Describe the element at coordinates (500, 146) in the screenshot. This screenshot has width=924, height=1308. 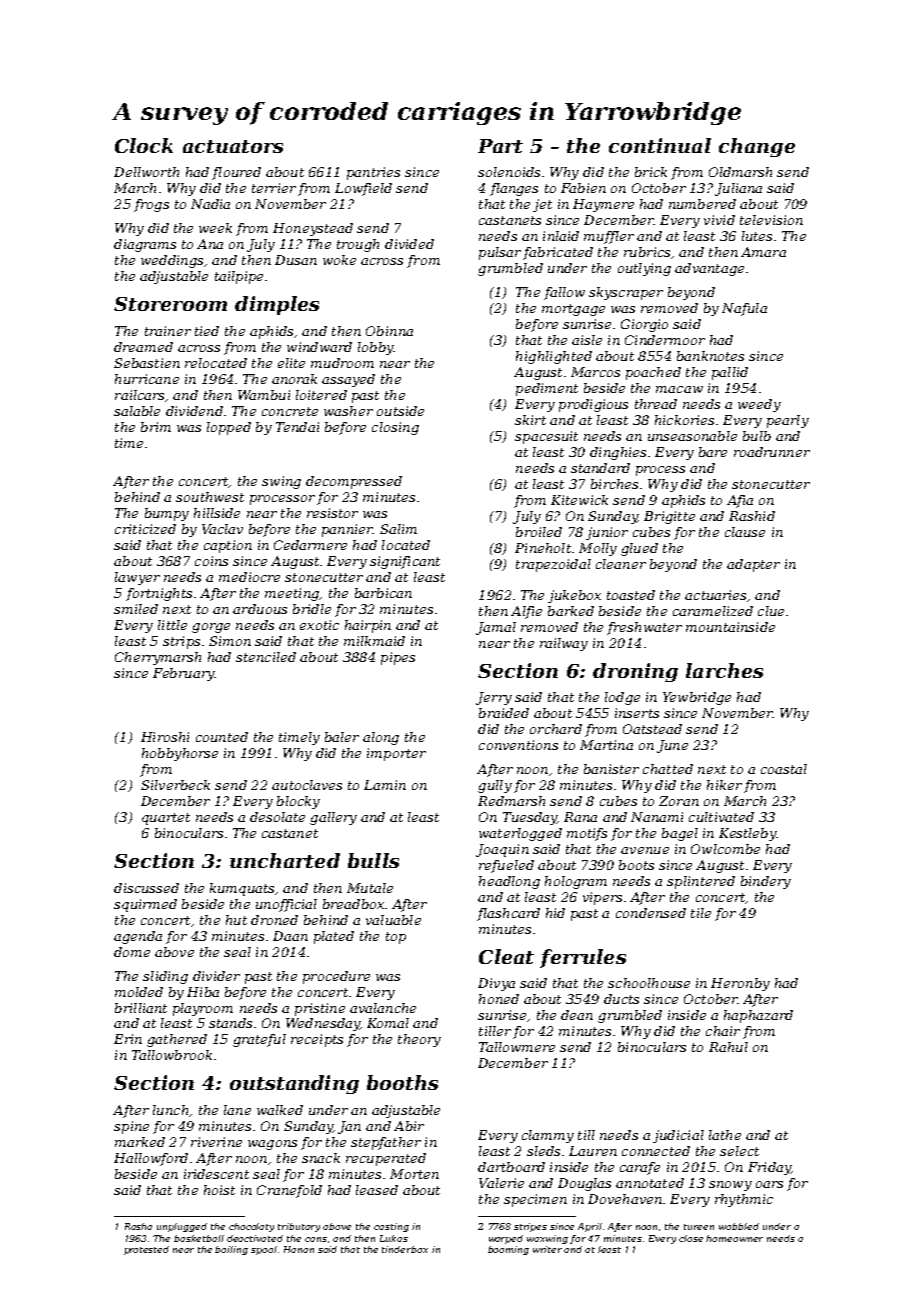
I see `Part` at that location.
